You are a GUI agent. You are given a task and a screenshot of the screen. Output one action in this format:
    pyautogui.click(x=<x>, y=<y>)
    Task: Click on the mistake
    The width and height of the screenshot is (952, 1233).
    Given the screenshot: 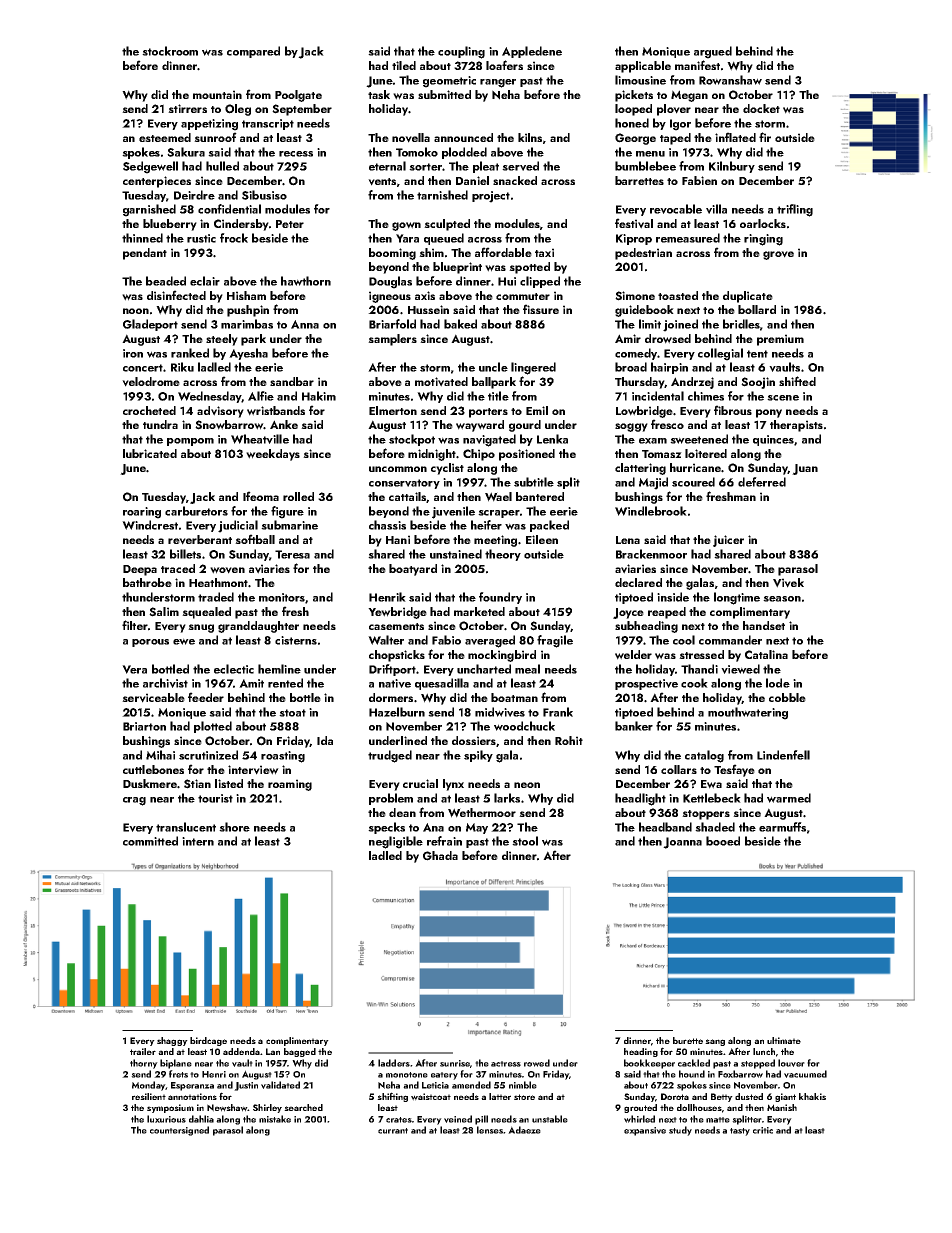 What is the action you would take?
    pyautogui.click(x=275, y=1119)
